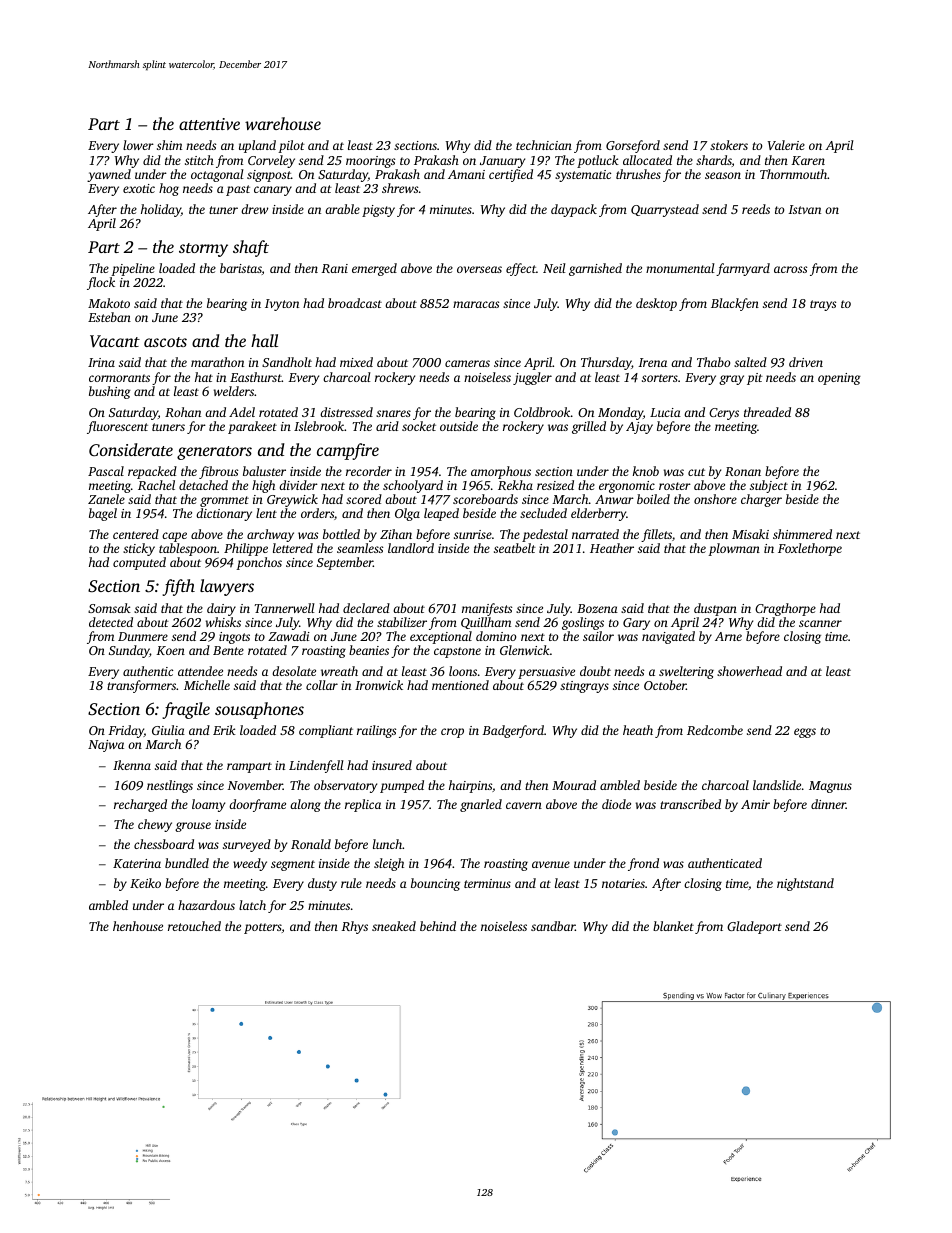 This image has height=1233, width=952. What do you see at coordinates (743, 269) in the image?
I see `farmyard` at bounding box center [743, 269].
